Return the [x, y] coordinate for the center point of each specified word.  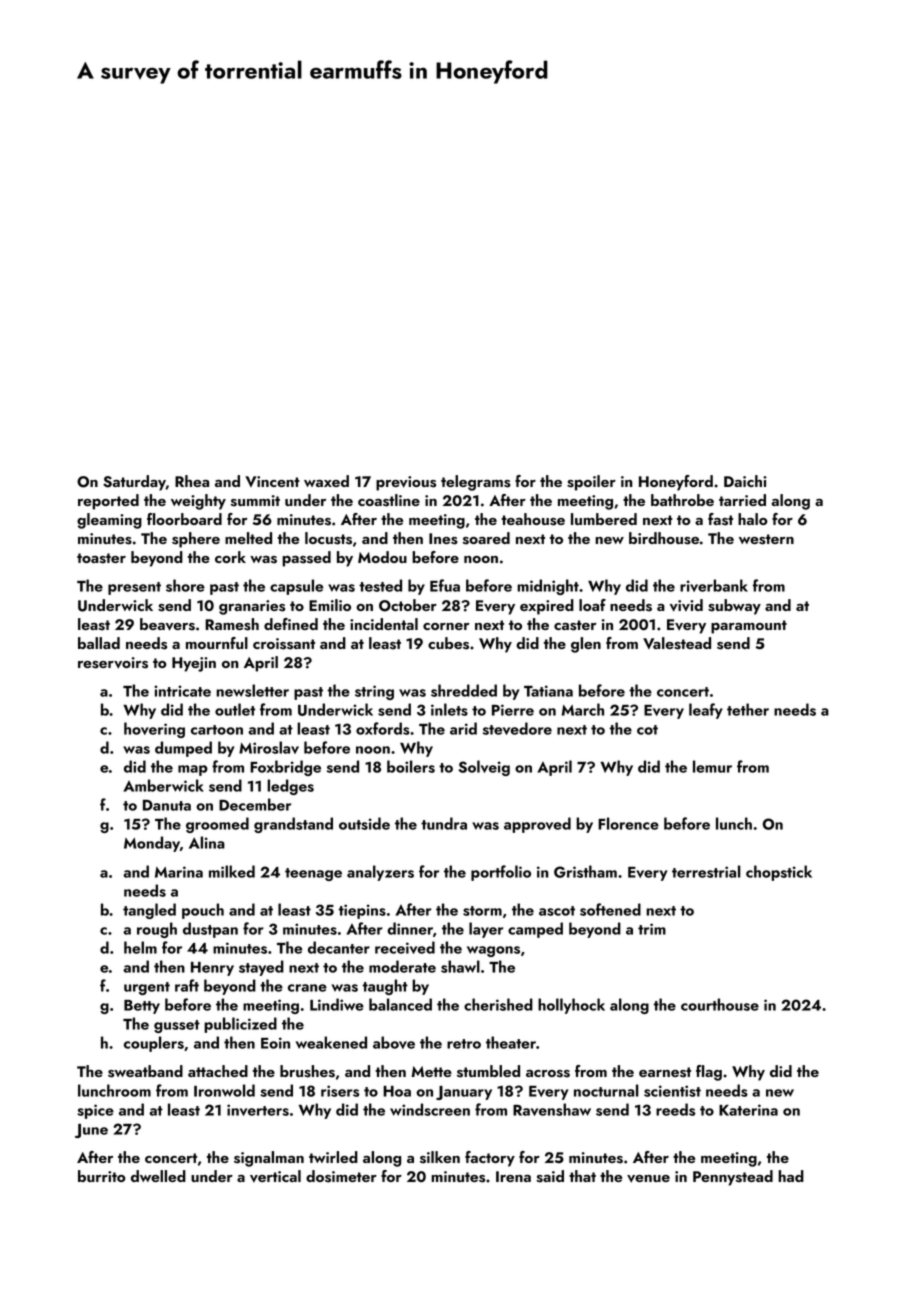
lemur [712, 766]
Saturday [134, 483]
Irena [513, 1176]
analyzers [380, 873]
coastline [389, 500]
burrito [102, 1176]
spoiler [591, 483]
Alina [207, 842]
